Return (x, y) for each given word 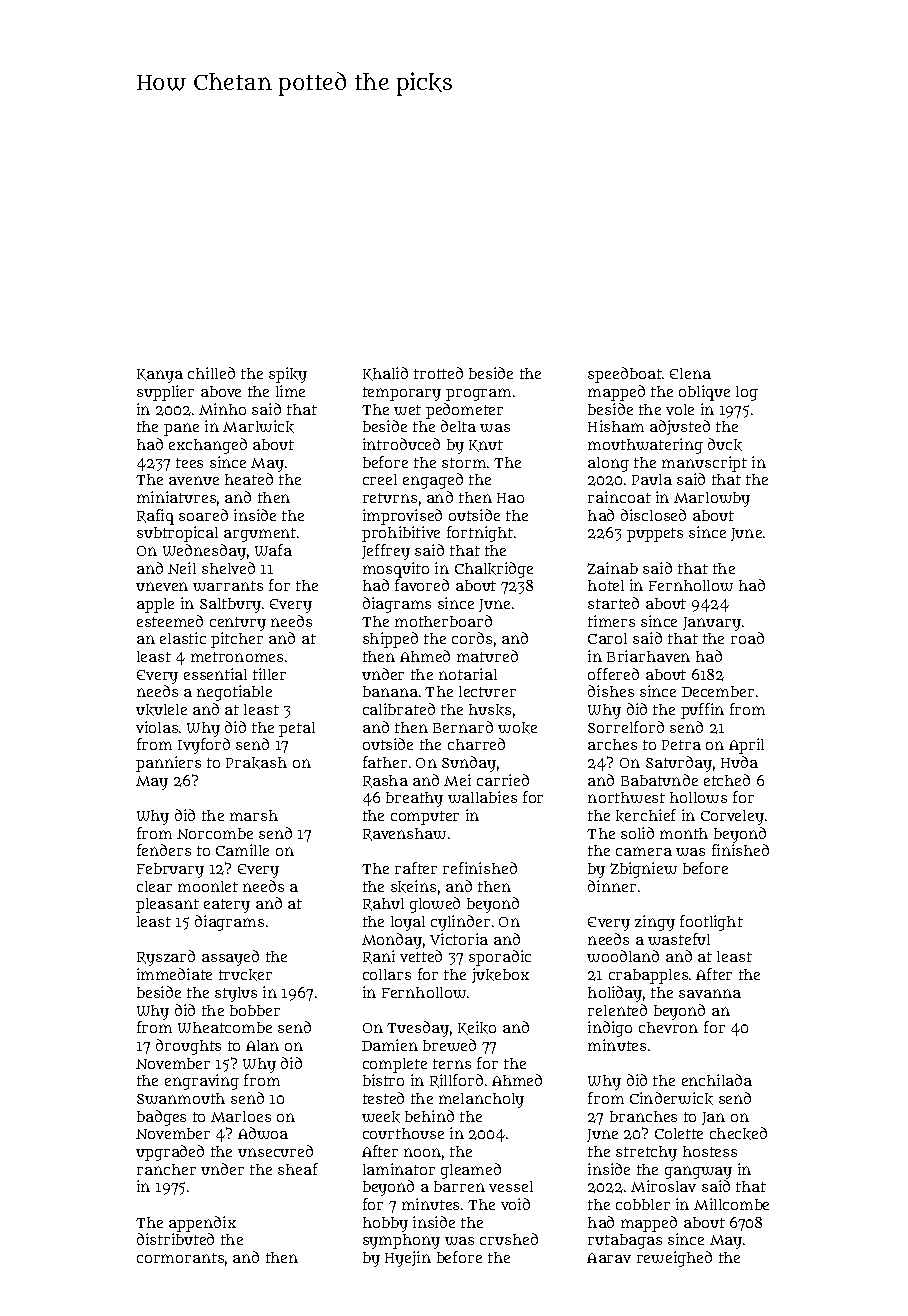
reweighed (674, 1259)
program (478, 394)
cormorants (180, 1258)
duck (725, 444)
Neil (182, 568)
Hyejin (408, 1259)
